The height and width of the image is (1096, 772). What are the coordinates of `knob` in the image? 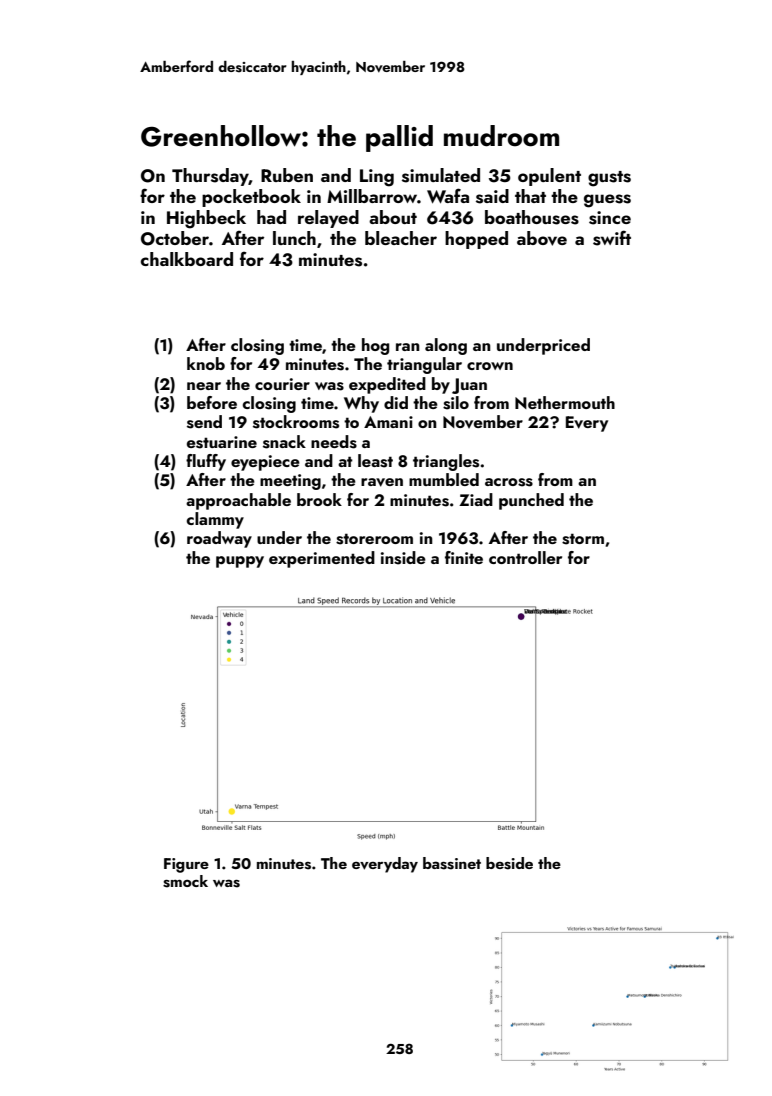 It's located at (206, 363).
